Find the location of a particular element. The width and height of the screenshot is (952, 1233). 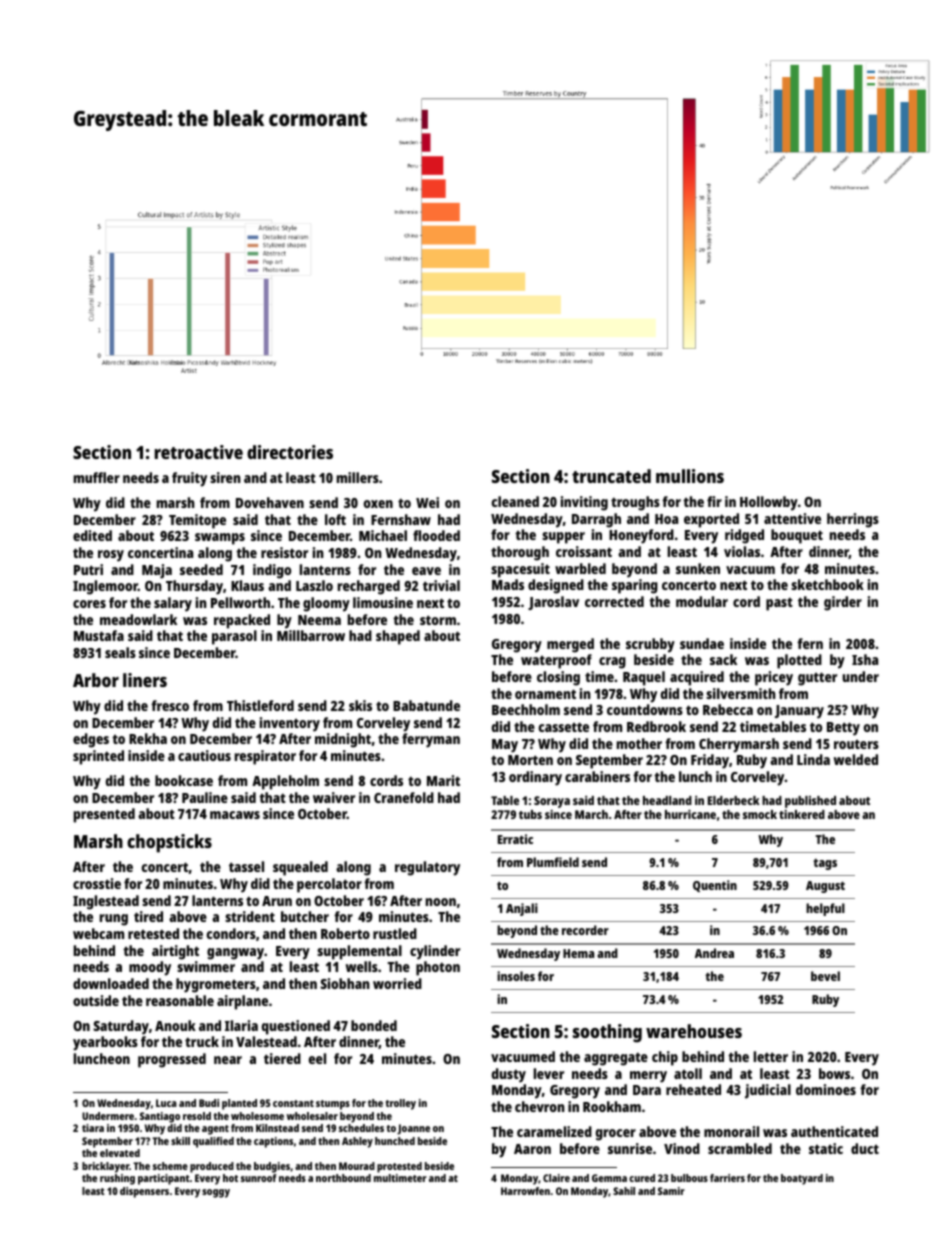

dusty is located at coordinates (509, 1075).
